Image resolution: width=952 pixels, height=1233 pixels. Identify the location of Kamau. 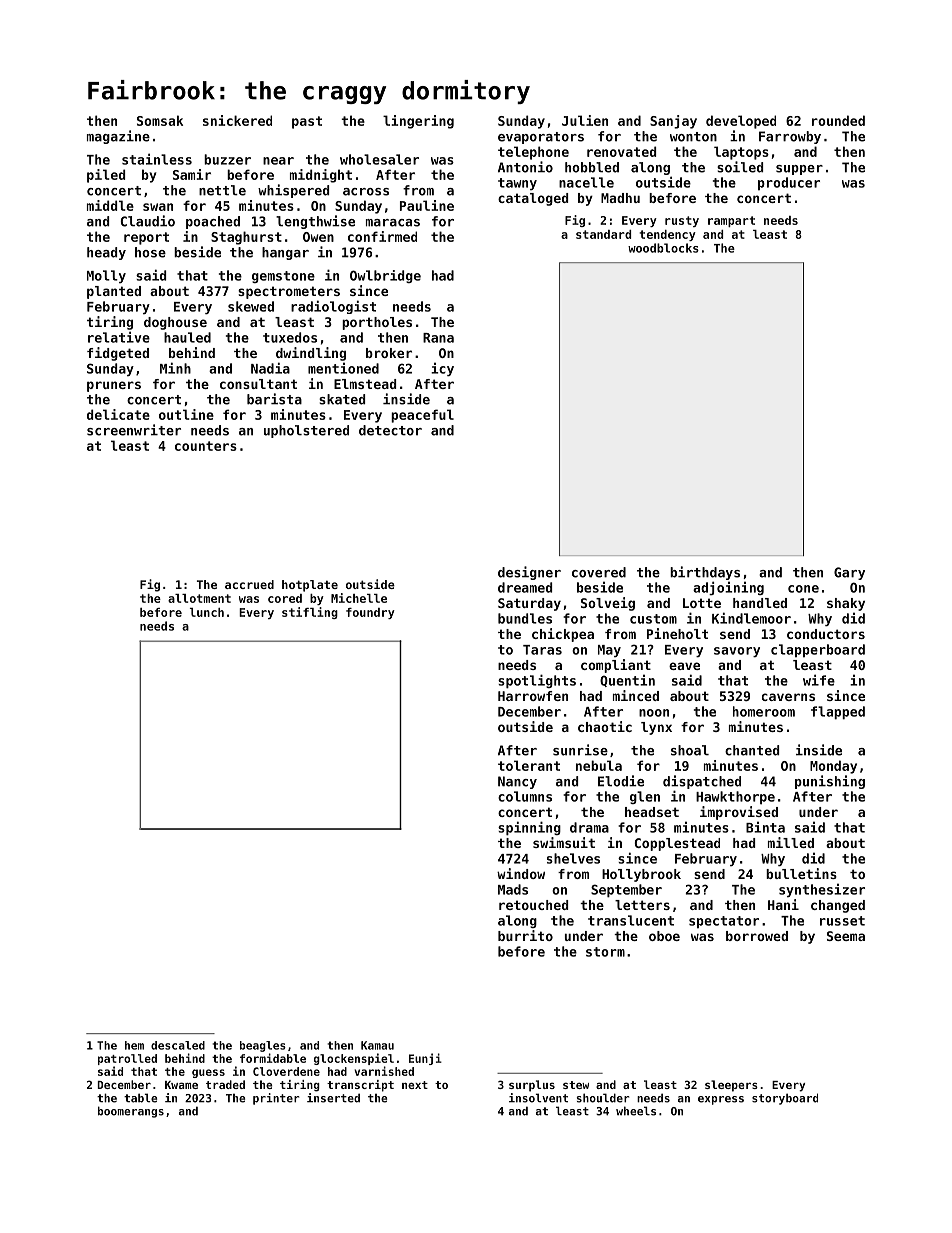
(377, 1045).
